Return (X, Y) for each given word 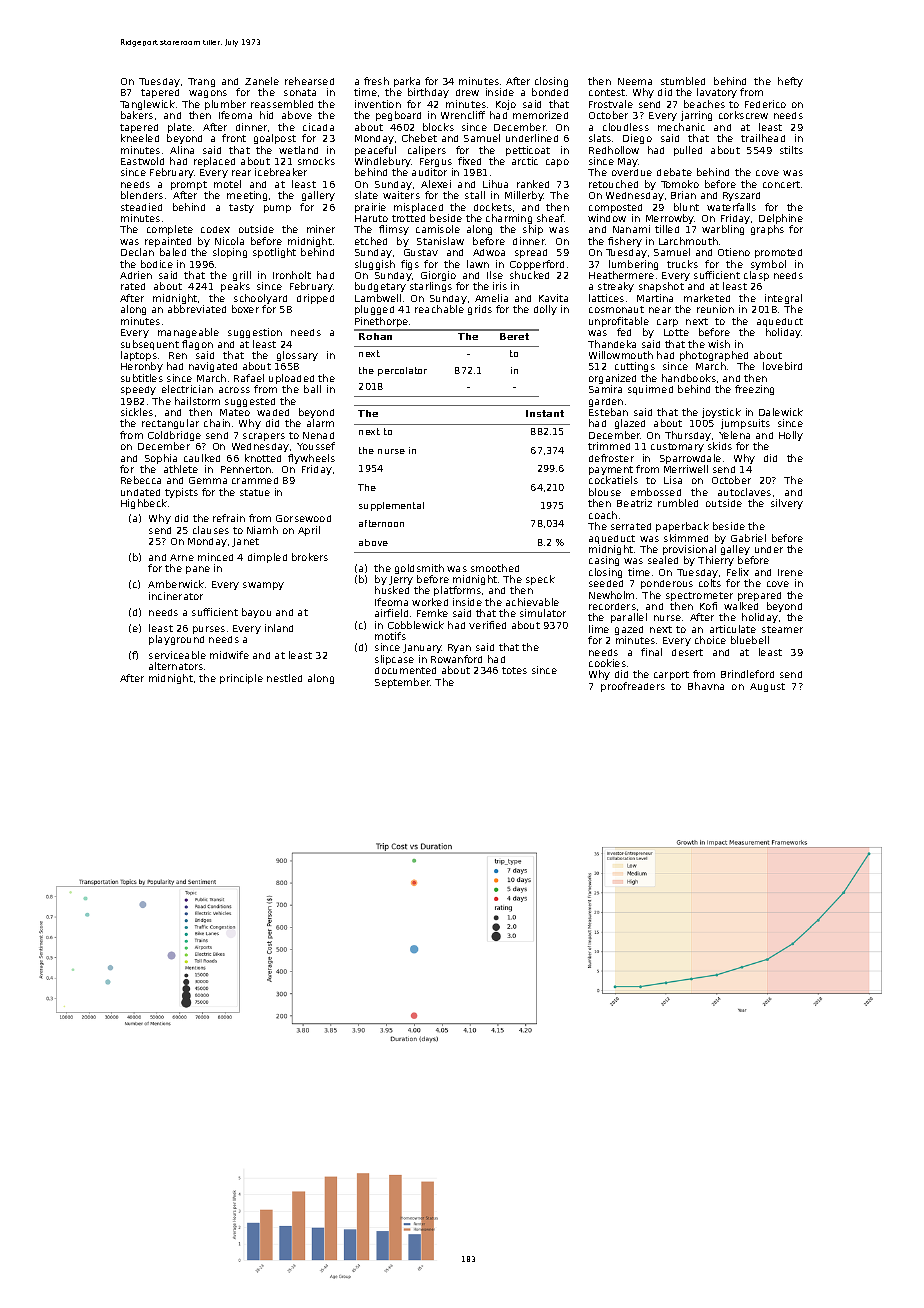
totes (514, 670)
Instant (545, 413)
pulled (688, 151)
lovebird (782, 366)
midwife (229, 655)
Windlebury (383, 162)
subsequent (150, 345)
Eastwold (142, 161)
